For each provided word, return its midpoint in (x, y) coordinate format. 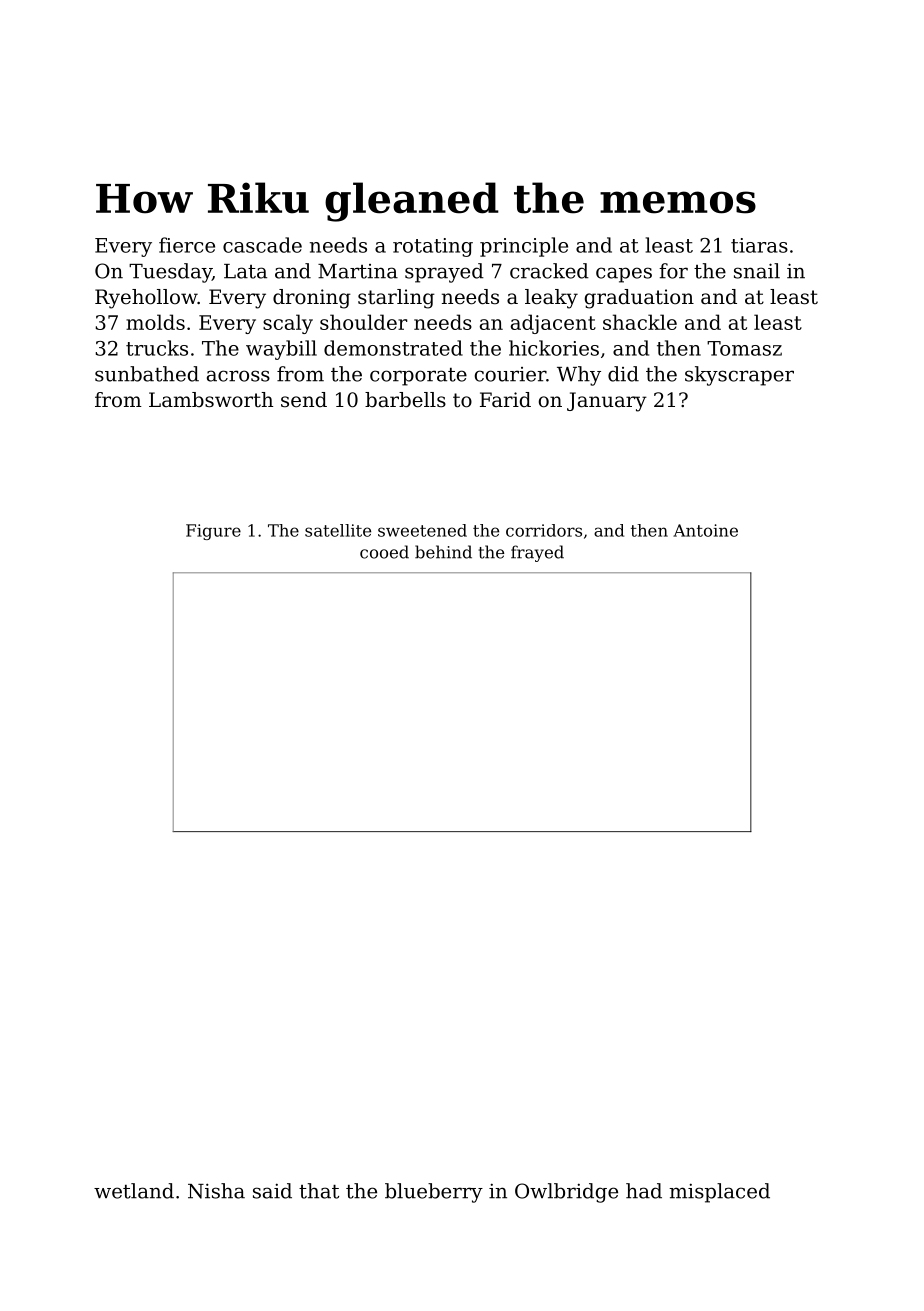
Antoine (705, 530)
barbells (405, 400)
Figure (213, 532)
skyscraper (739, 376)
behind (443, 552)
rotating (433, 247)
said (272, 1191)
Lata (245, 271)
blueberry (434, 1193)
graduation (639, 299)
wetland (134, 1191)
